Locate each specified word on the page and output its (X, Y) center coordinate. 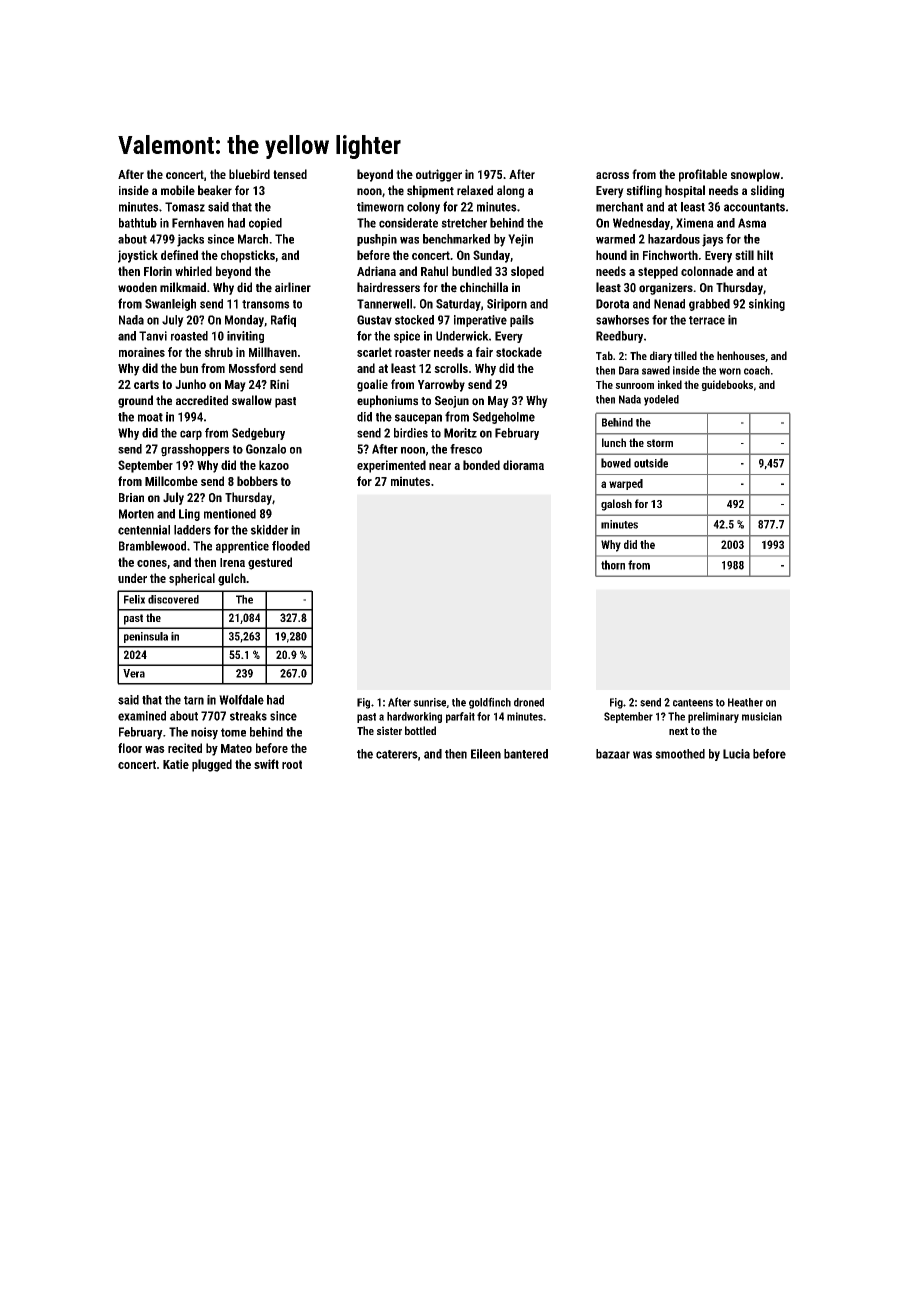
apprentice (242, 547)
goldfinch (490, 703)
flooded (291, 546)
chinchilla (484, 287)
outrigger (439, 175)
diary (661, 357)
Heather (745, 702)
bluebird (249, 174)
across (612, 175)
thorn (613, 565)
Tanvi (153, 336)
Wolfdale (241, 699)
